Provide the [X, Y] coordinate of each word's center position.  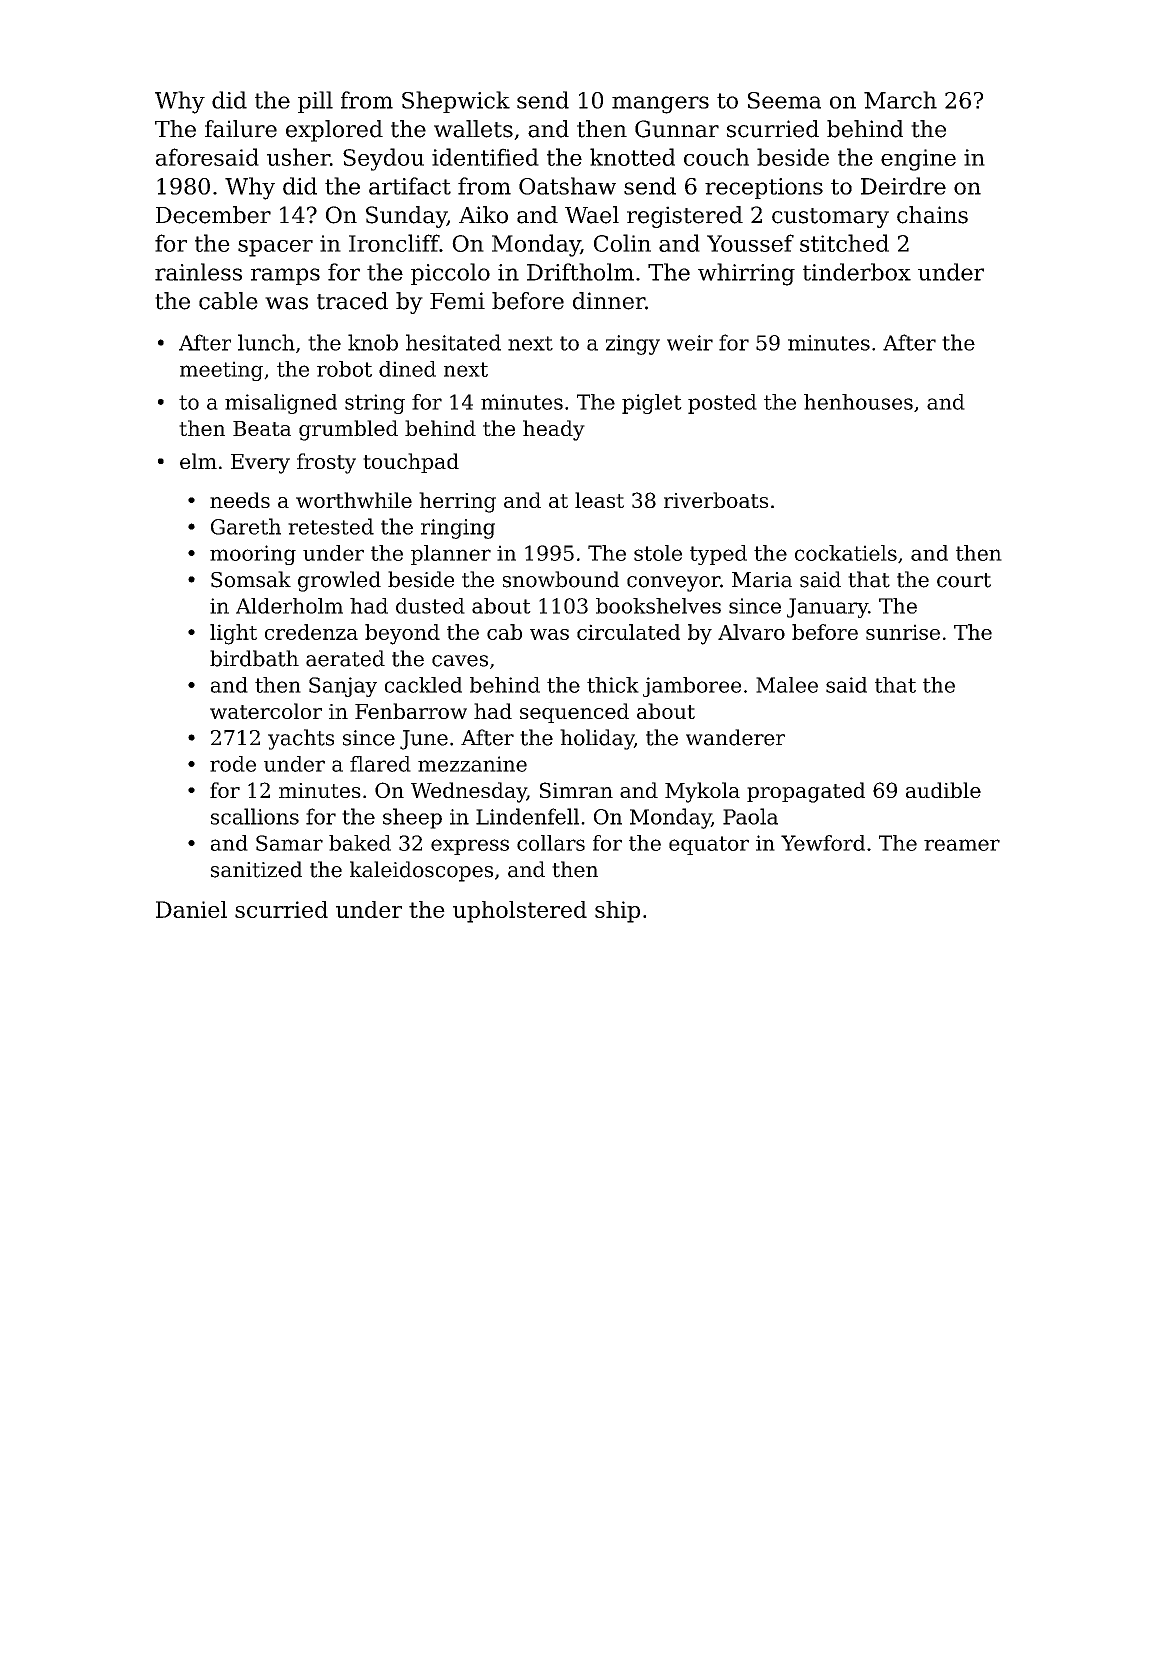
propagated [806, 792]
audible [943, 790]
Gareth [246, 526]
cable [228, 301]
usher [298, 157]
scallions [255, 816]
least [599, 500]
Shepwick [456, 102]
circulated [628, 632]
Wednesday [469, 792]
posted [722, 404]
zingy [633, 345]
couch [716, 157]
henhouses [858, 402]
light [233, 634]
